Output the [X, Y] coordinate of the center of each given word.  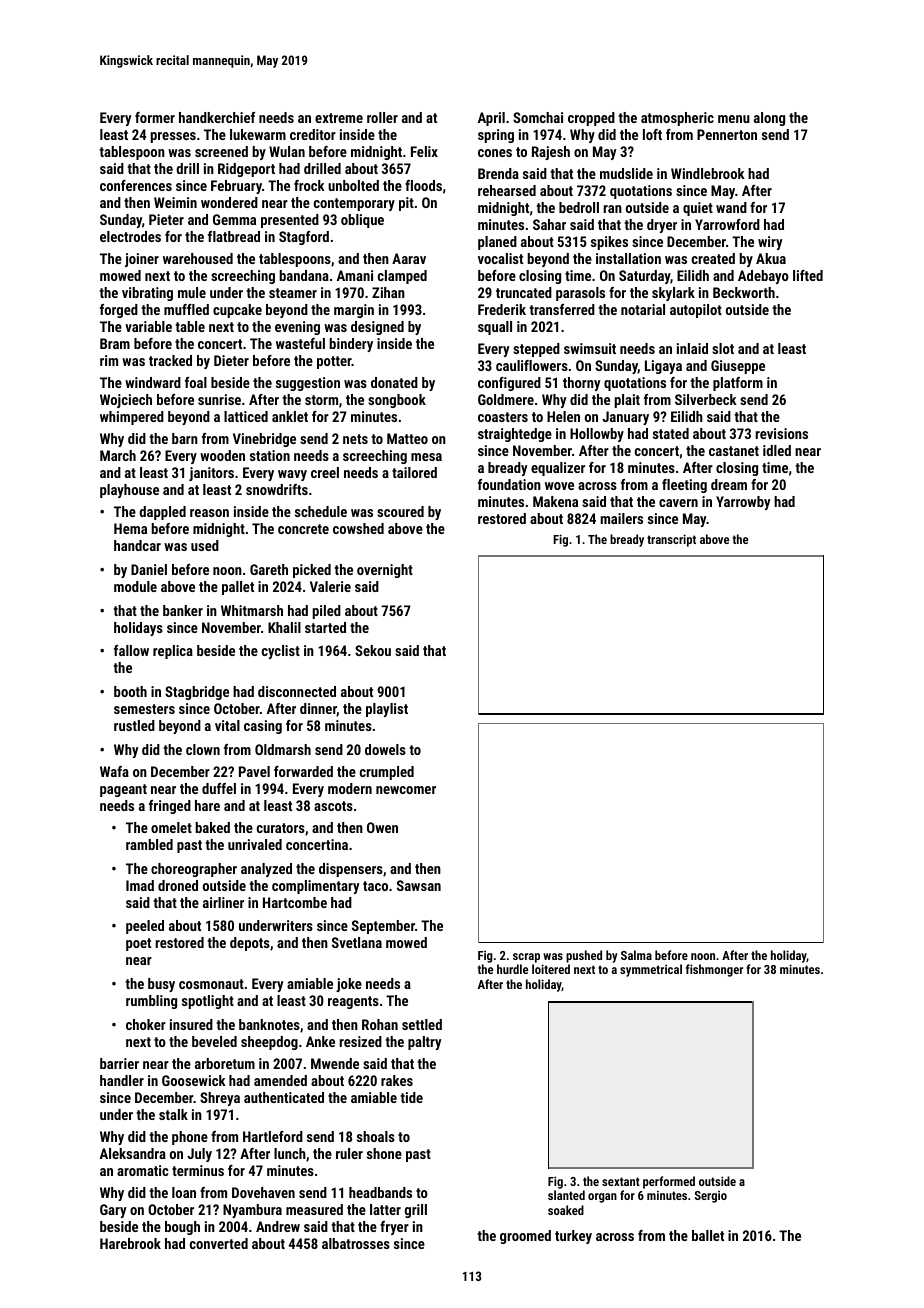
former [155, 117]
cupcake [237, 311]
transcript [671, 540]
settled [422, 1024]
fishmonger [714, 970]
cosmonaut [211, 984]
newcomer [406, 790]
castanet [734, 451]
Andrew [278, 1226]
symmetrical [651, 970]
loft [652, 134]
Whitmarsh [252, 610]
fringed [170, 807]
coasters [503, 417]
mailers [621, 518]
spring [496, 136]
